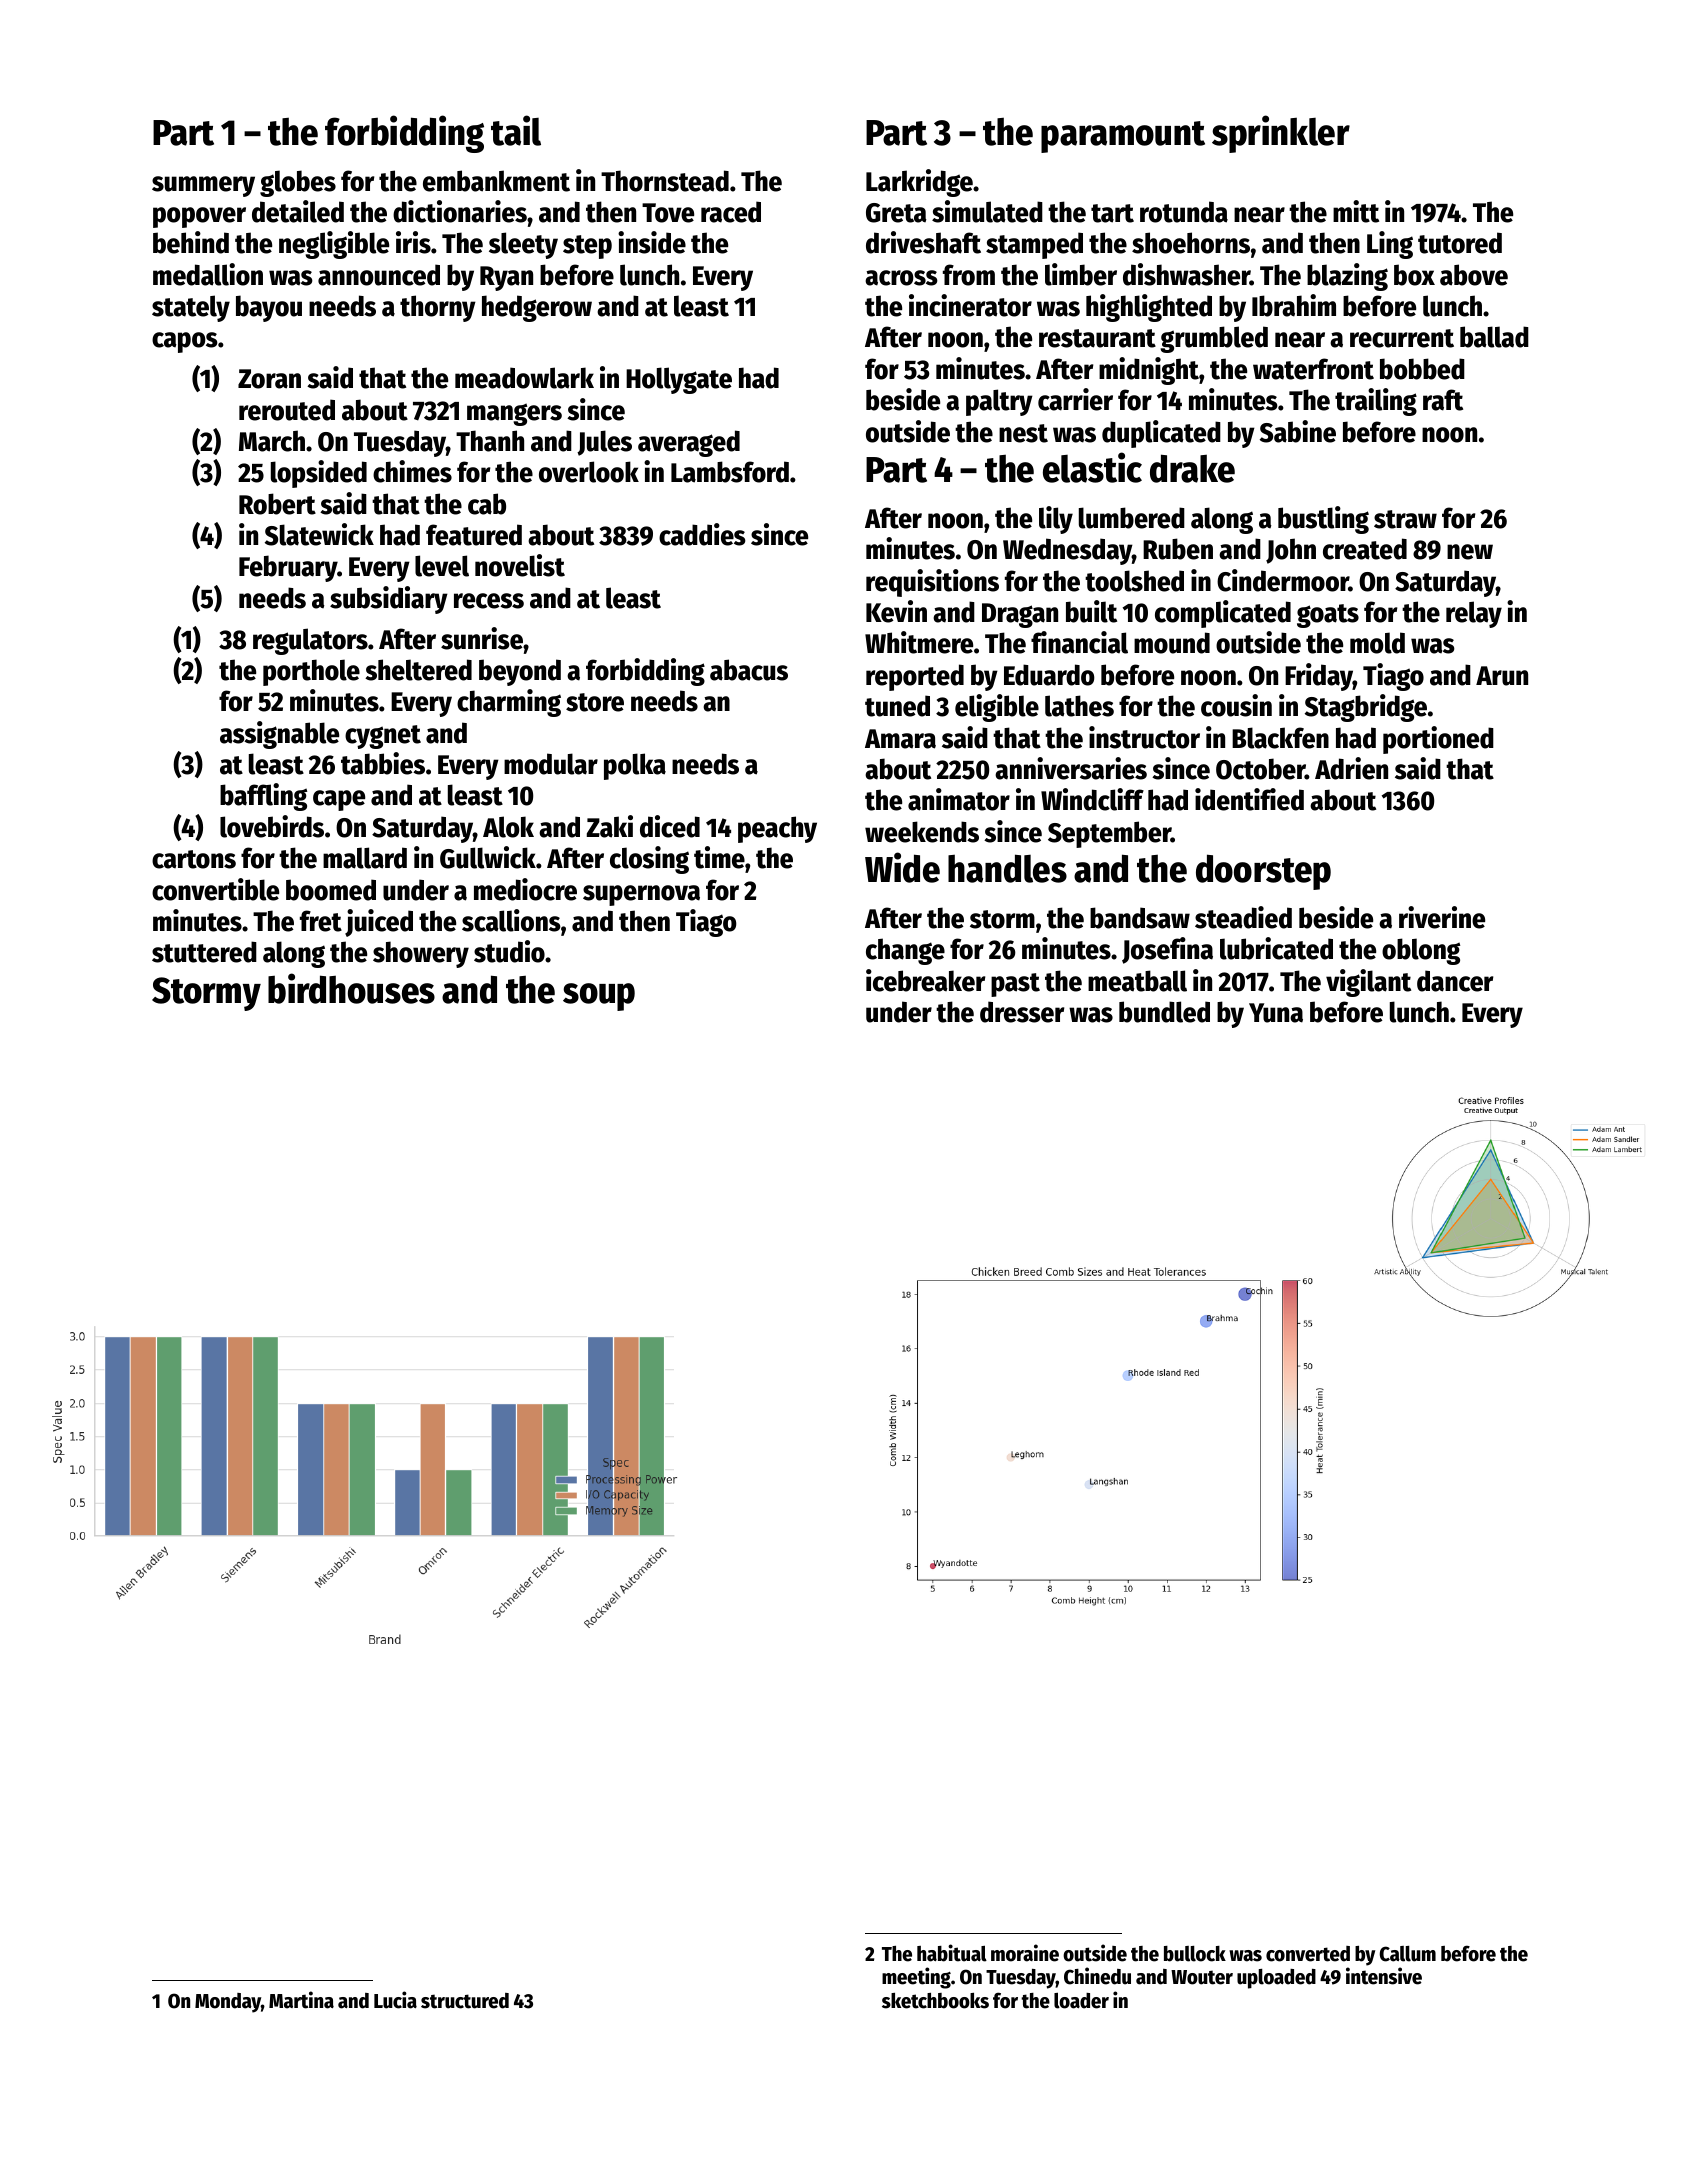  I want to click on sprinkler, so click(1281, 134).
